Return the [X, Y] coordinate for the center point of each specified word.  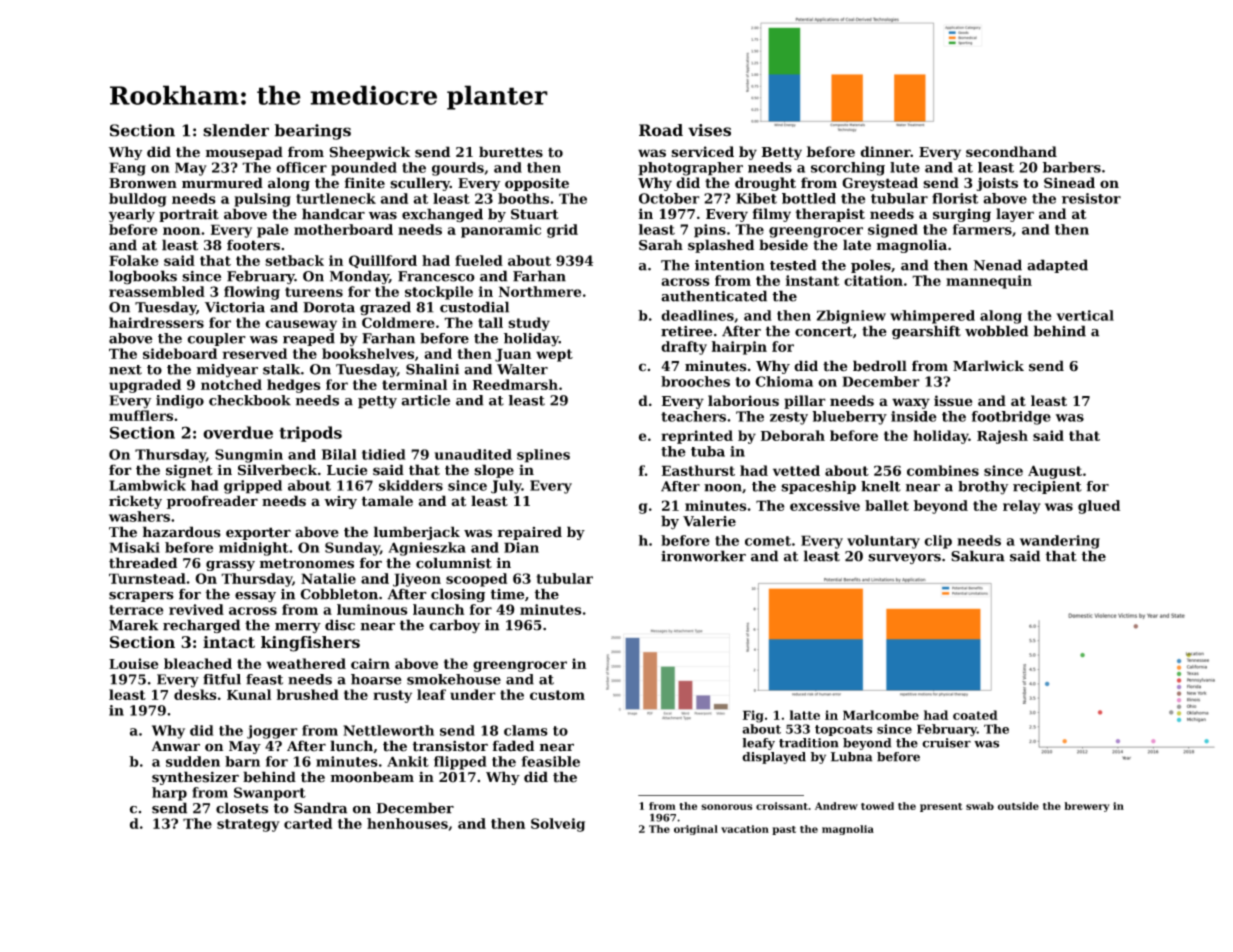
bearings [313, 132]
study [529, 324]
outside [1018, 806]
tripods [310, 434]
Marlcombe [881, 715]
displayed [774, 758]
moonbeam [372, 777]
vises [709, 130]
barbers [1072, 167]
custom [557, 695]
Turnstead [147, 578]
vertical [1085, 315]
